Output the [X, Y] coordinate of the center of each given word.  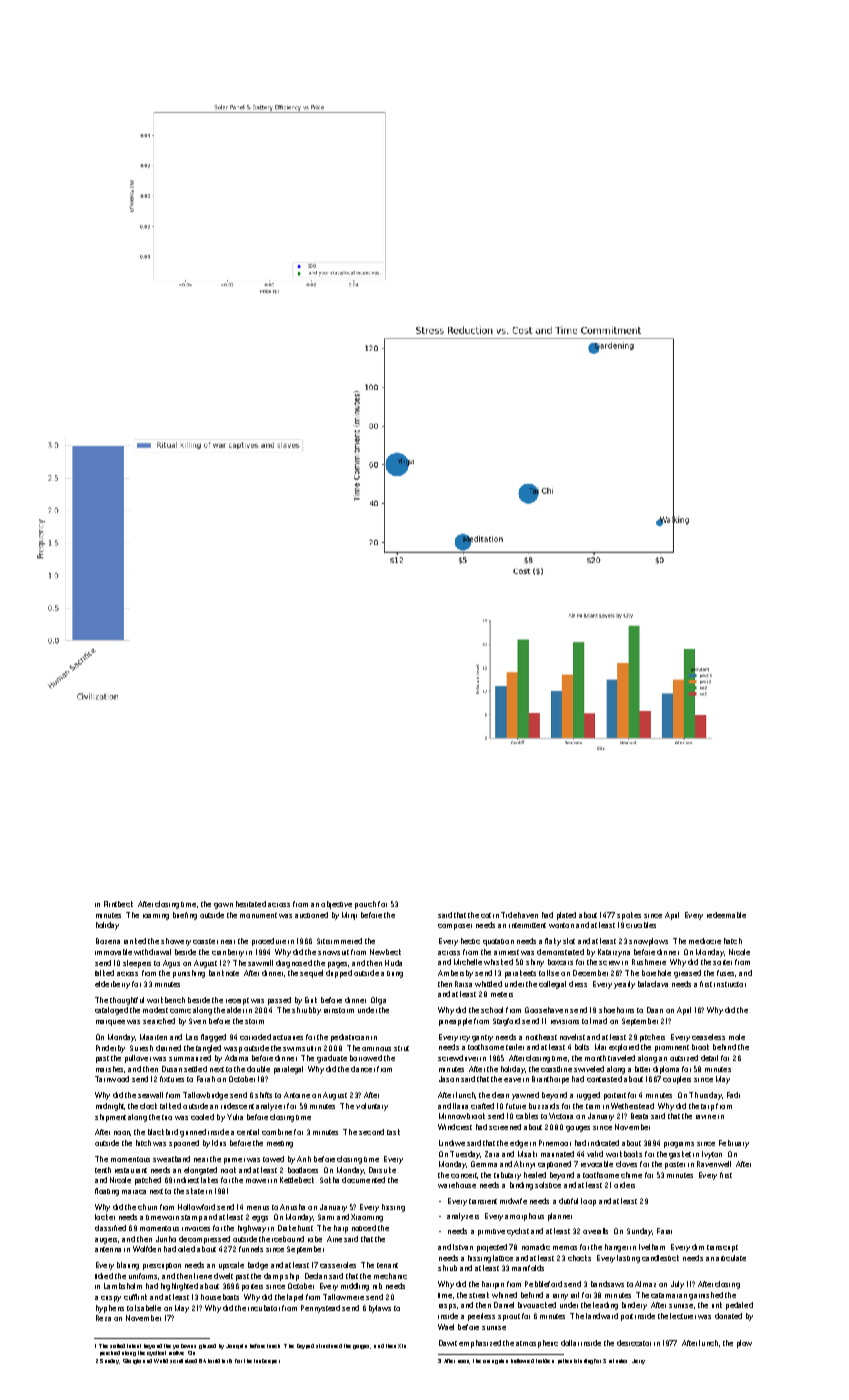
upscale [231, 1266]
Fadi [733, 1095]
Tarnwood [112, 1079]
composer [455, 927]
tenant [387, 1265]
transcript [722, 1248]
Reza [103, 1318]
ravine [706, 1117]
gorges [362, 1347]
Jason [449, 1079]
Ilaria [460, 1106]
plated [566, 916]
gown [223, 906]
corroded [255, 1037]
